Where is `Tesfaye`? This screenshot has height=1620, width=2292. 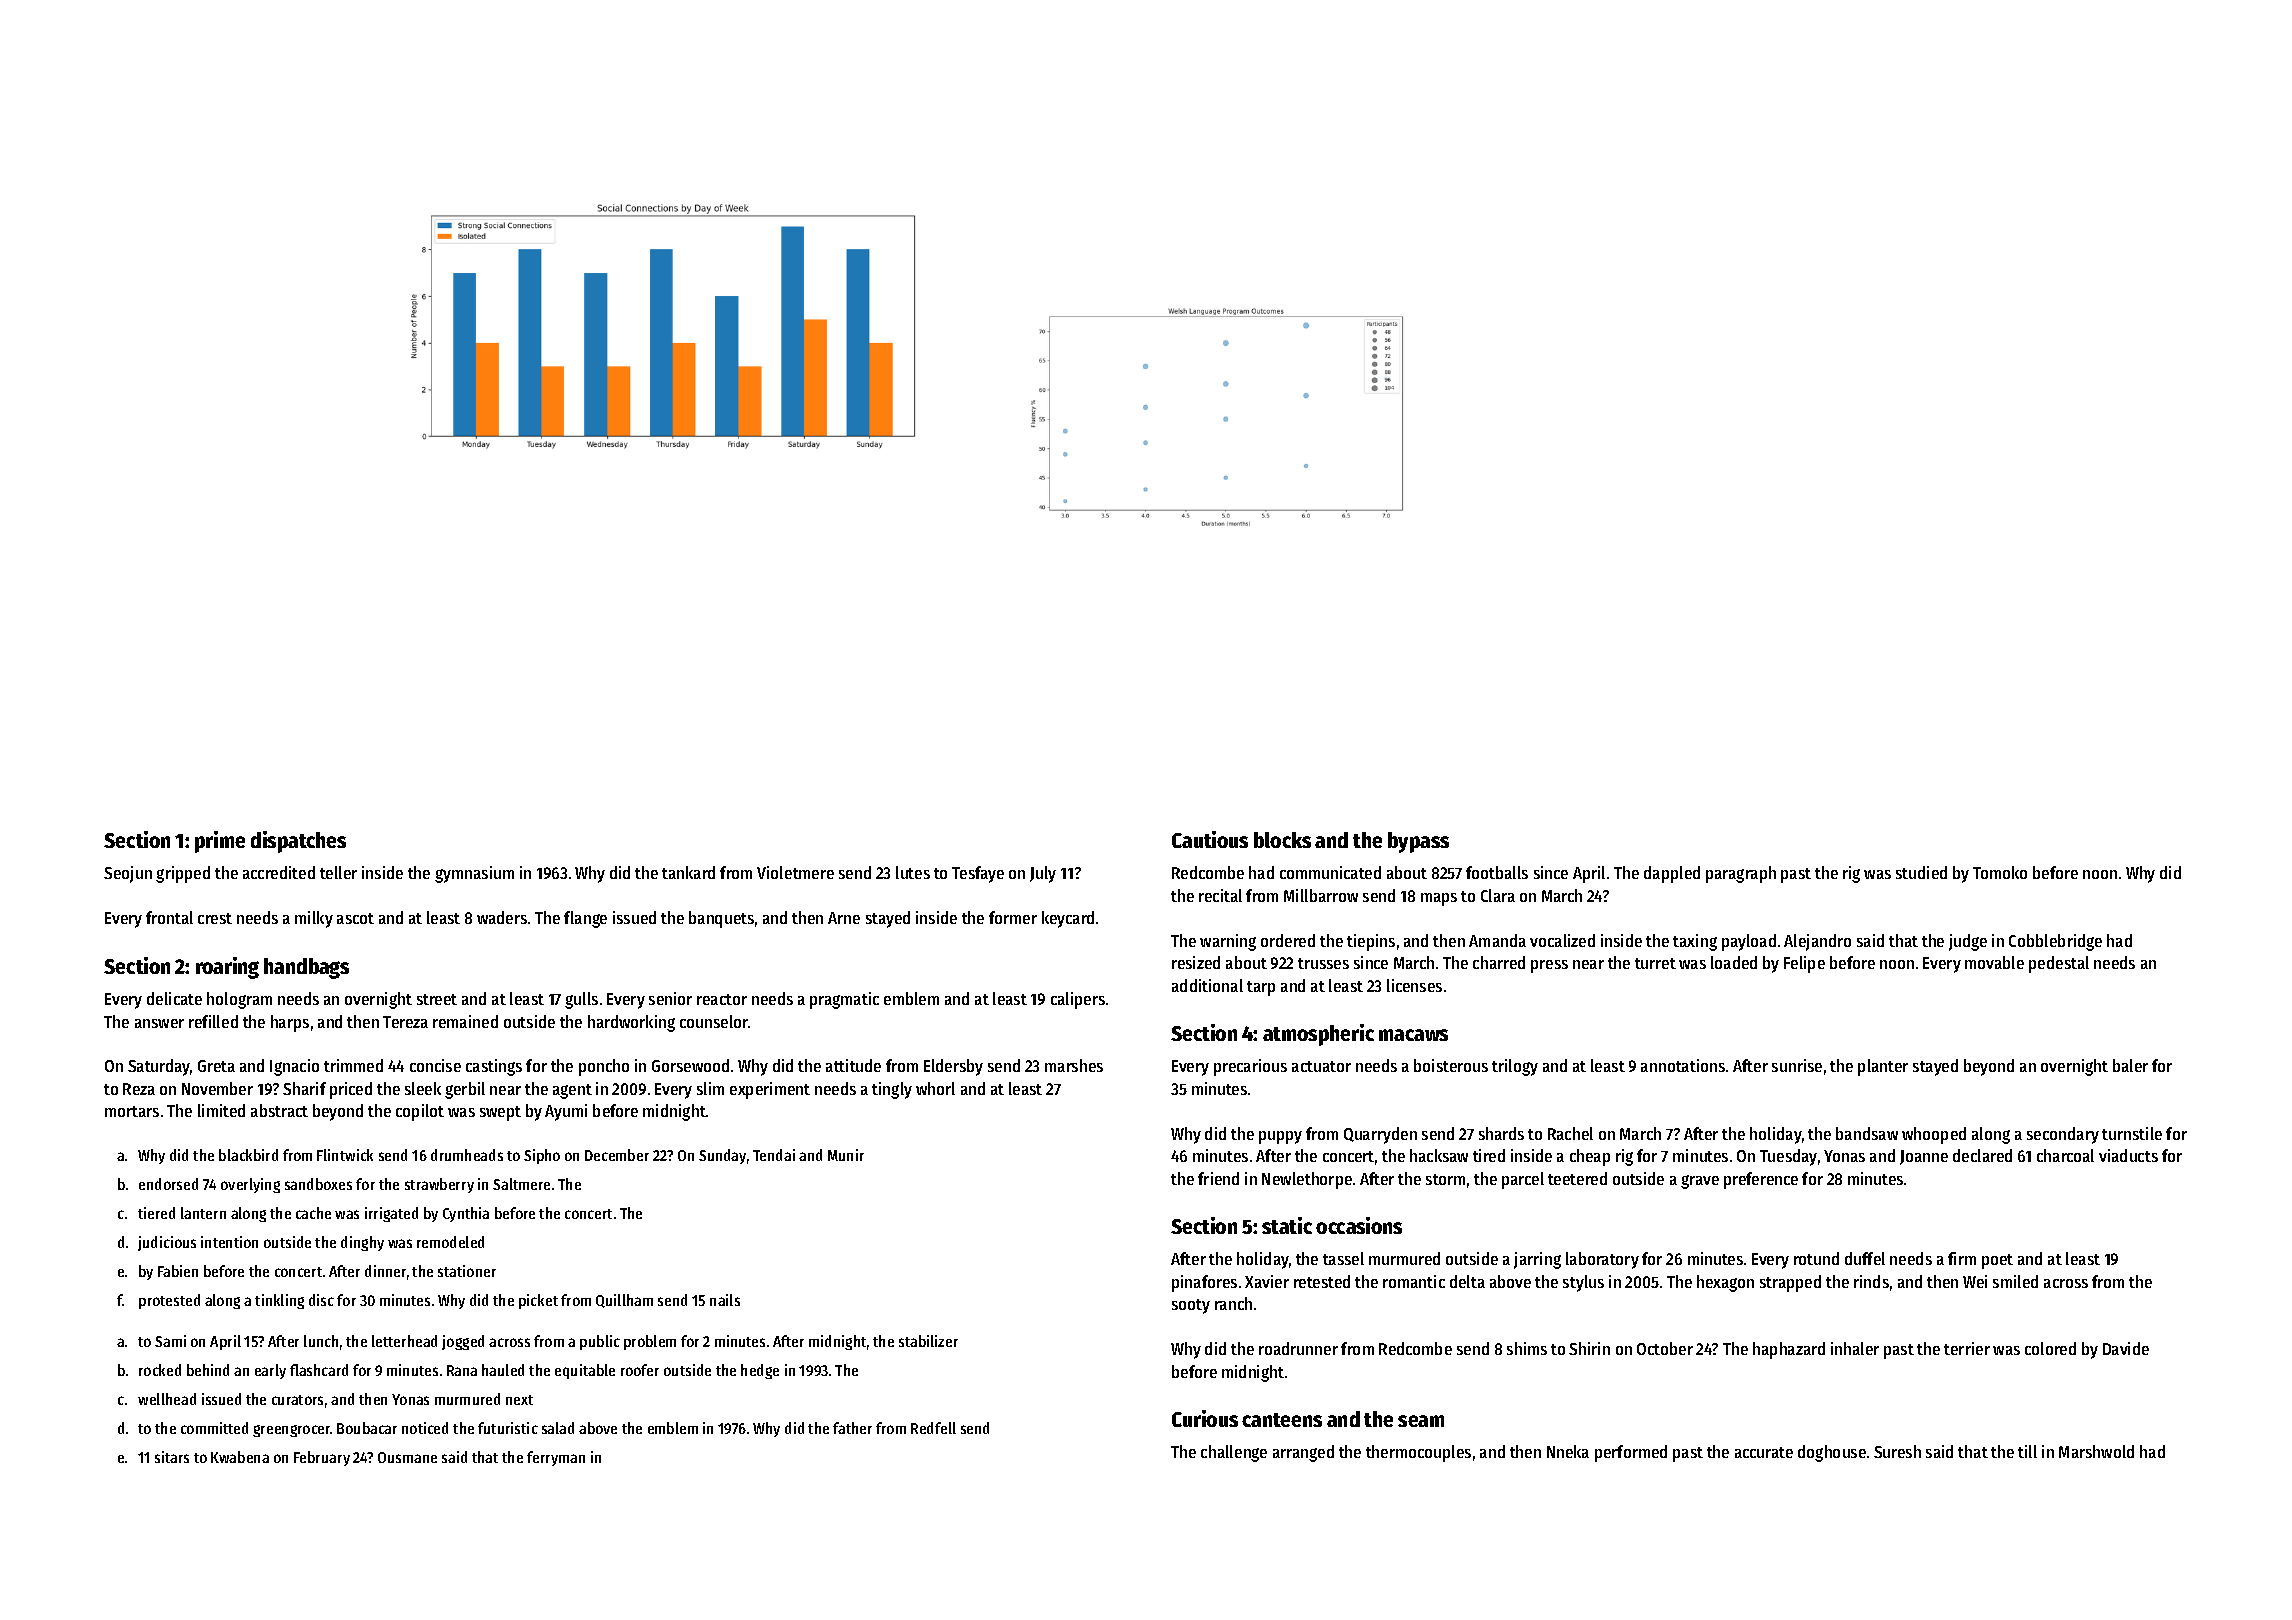 Tesfaye is located at coordinates (978, 874).
